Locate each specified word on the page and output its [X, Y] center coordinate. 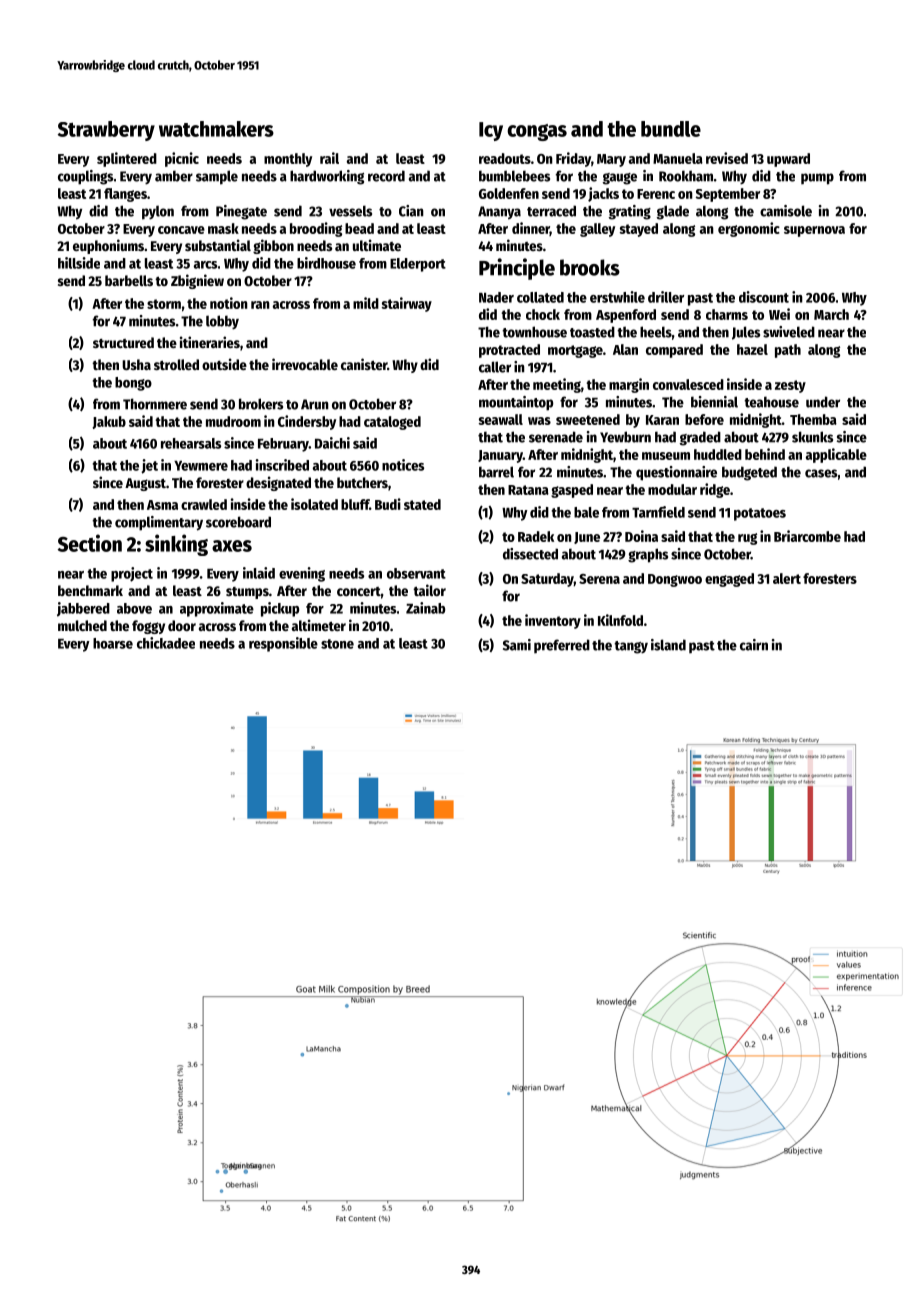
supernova [814, 231]
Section [90, 543]
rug [747, 539]
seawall [501, 419]
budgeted [749, 473]
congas [537, 132]
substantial [218, 245]
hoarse [113, 643]
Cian [411, 211]
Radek [536, 536]
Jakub [109, 422]
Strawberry [106, 131]
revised [727, 158]
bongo [133, 384]
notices [403, 465]
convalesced [688, 384]
